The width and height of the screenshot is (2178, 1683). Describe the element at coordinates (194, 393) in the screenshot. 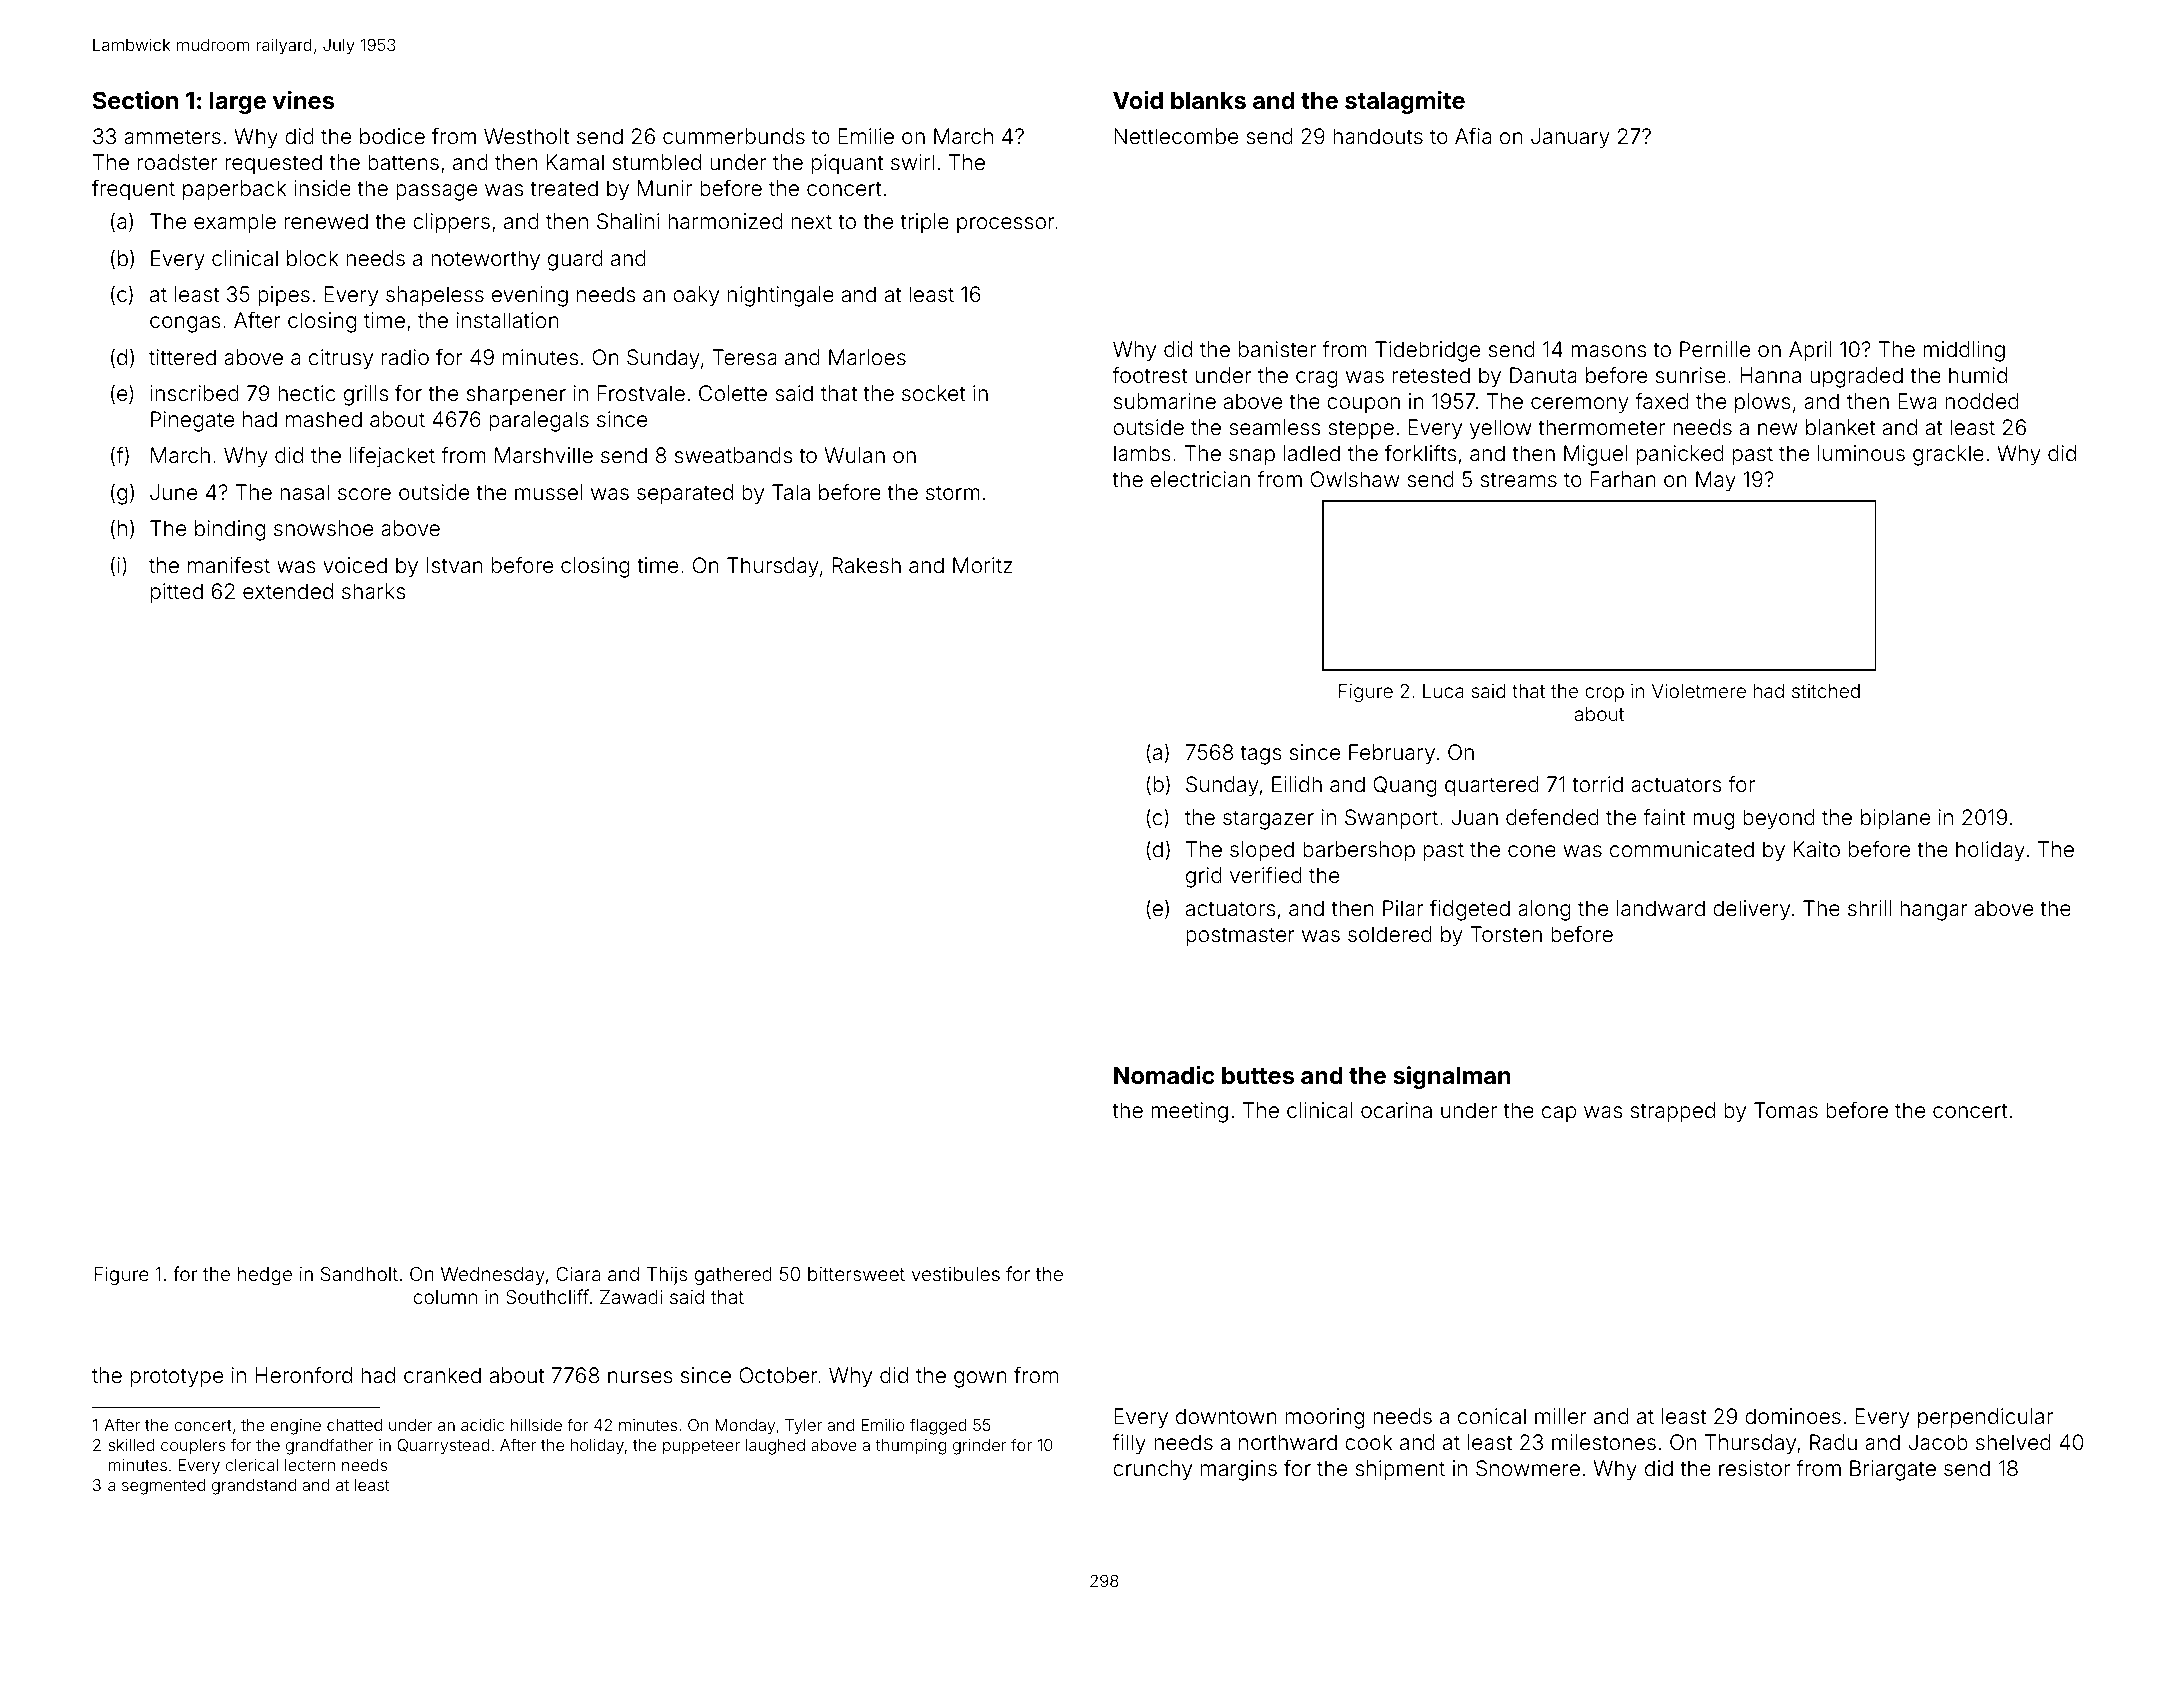

I see `inscribed` at that location.
